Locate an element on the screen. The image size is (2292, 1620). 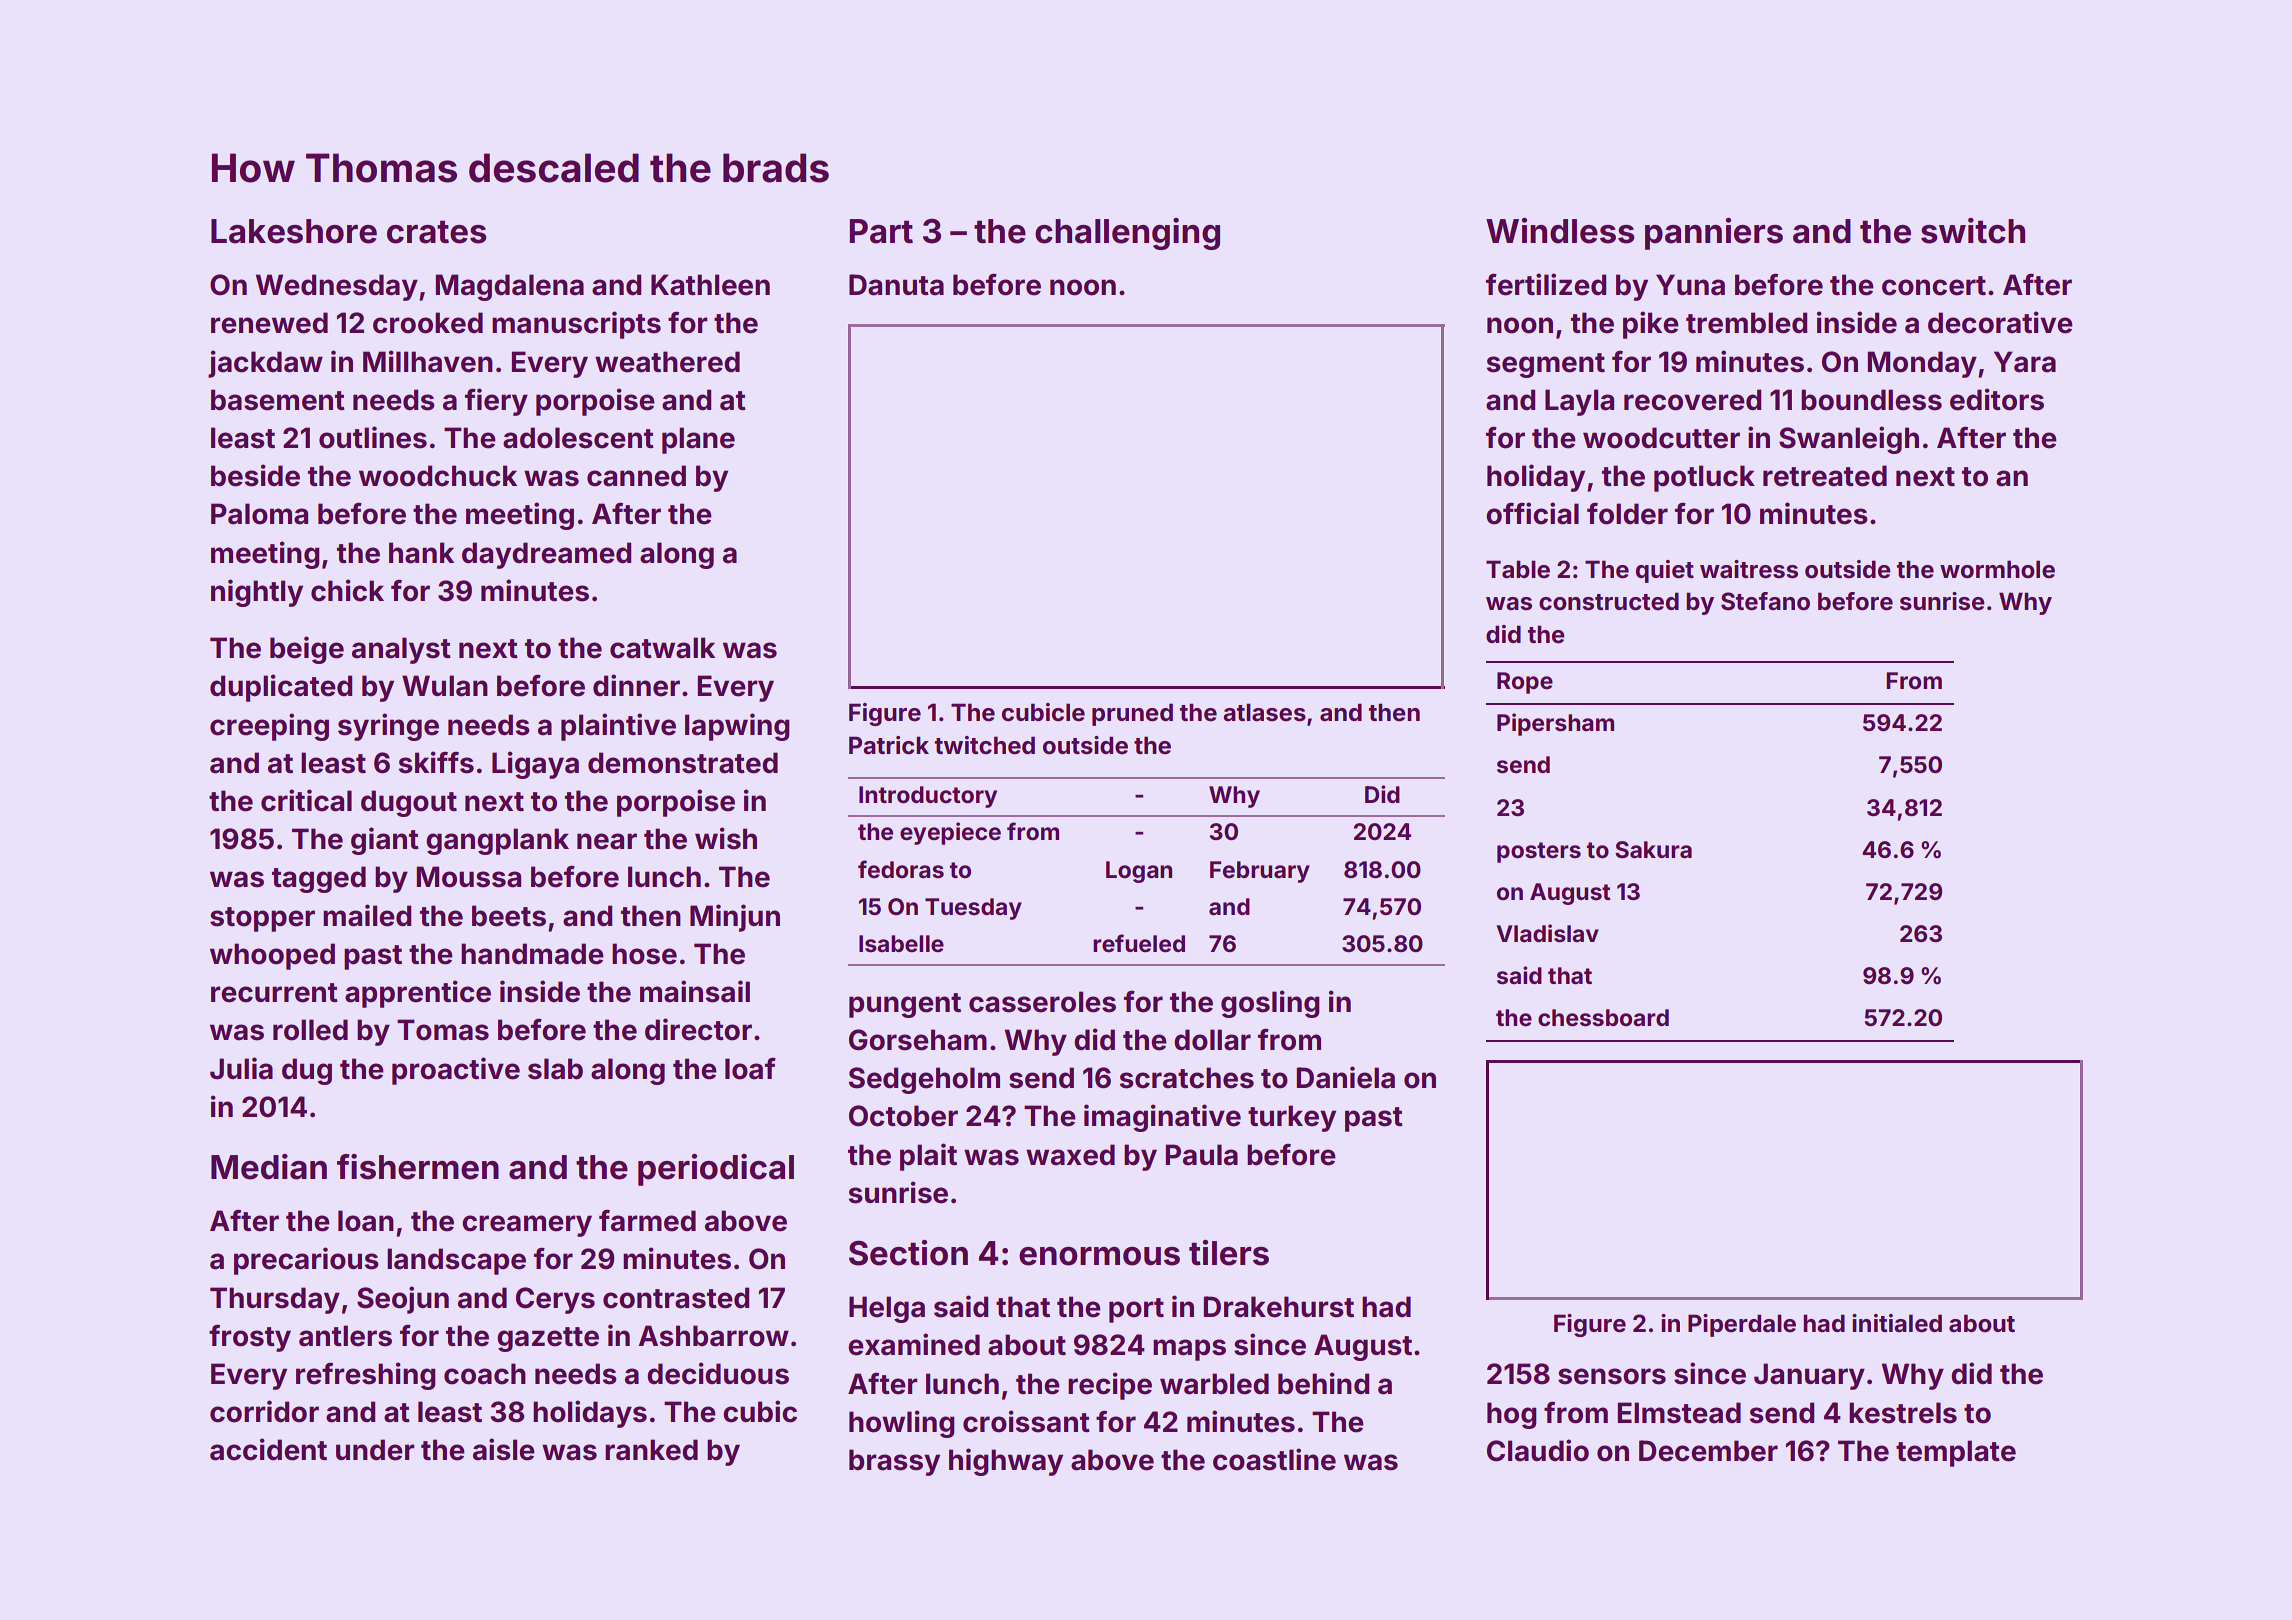
Stefano is located at coordinates (1765, 601).
